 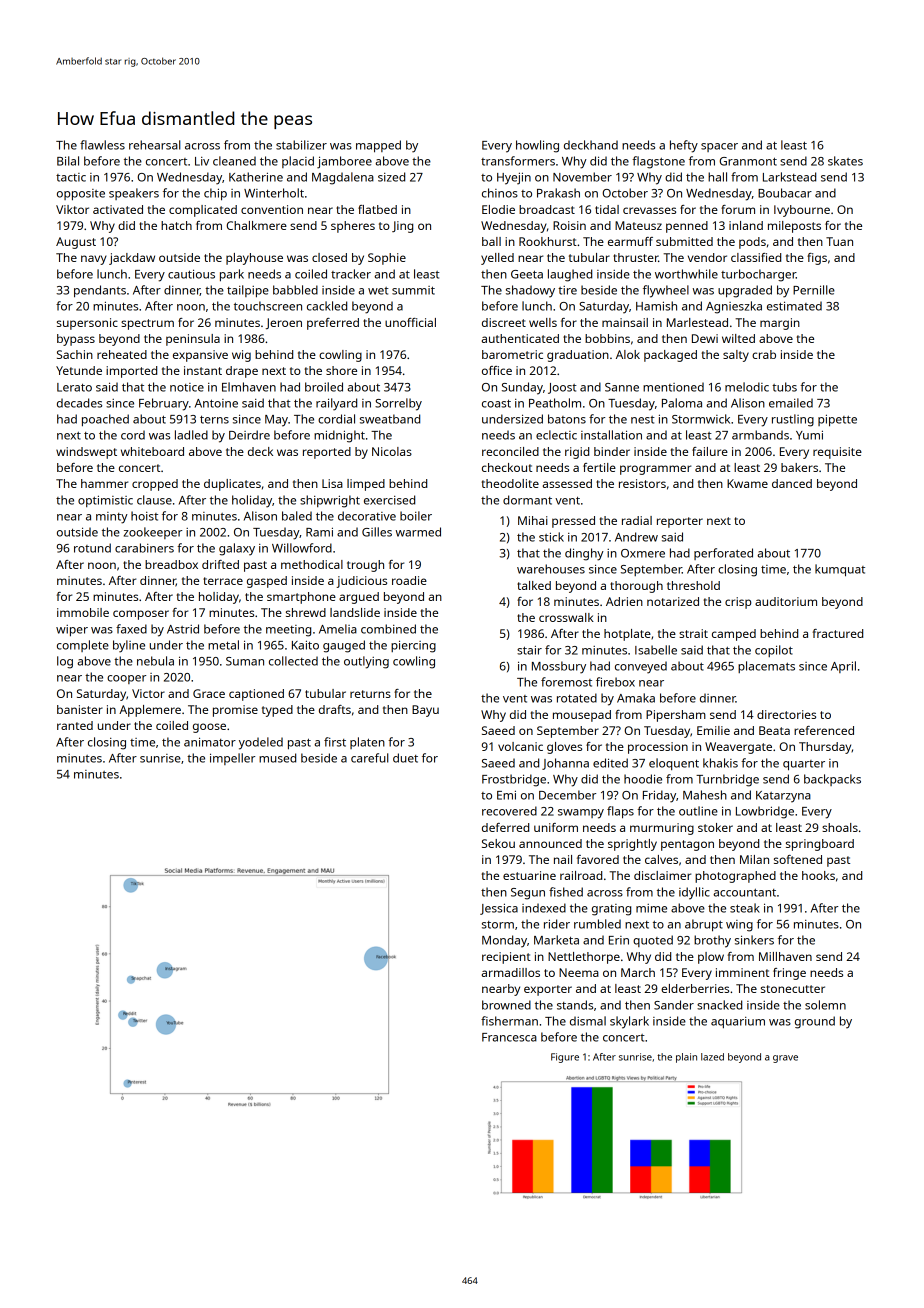 What do you see at coordinates (673, 387) in the screenshot?
I see `mentioned` at bounding box center [673, 387].
